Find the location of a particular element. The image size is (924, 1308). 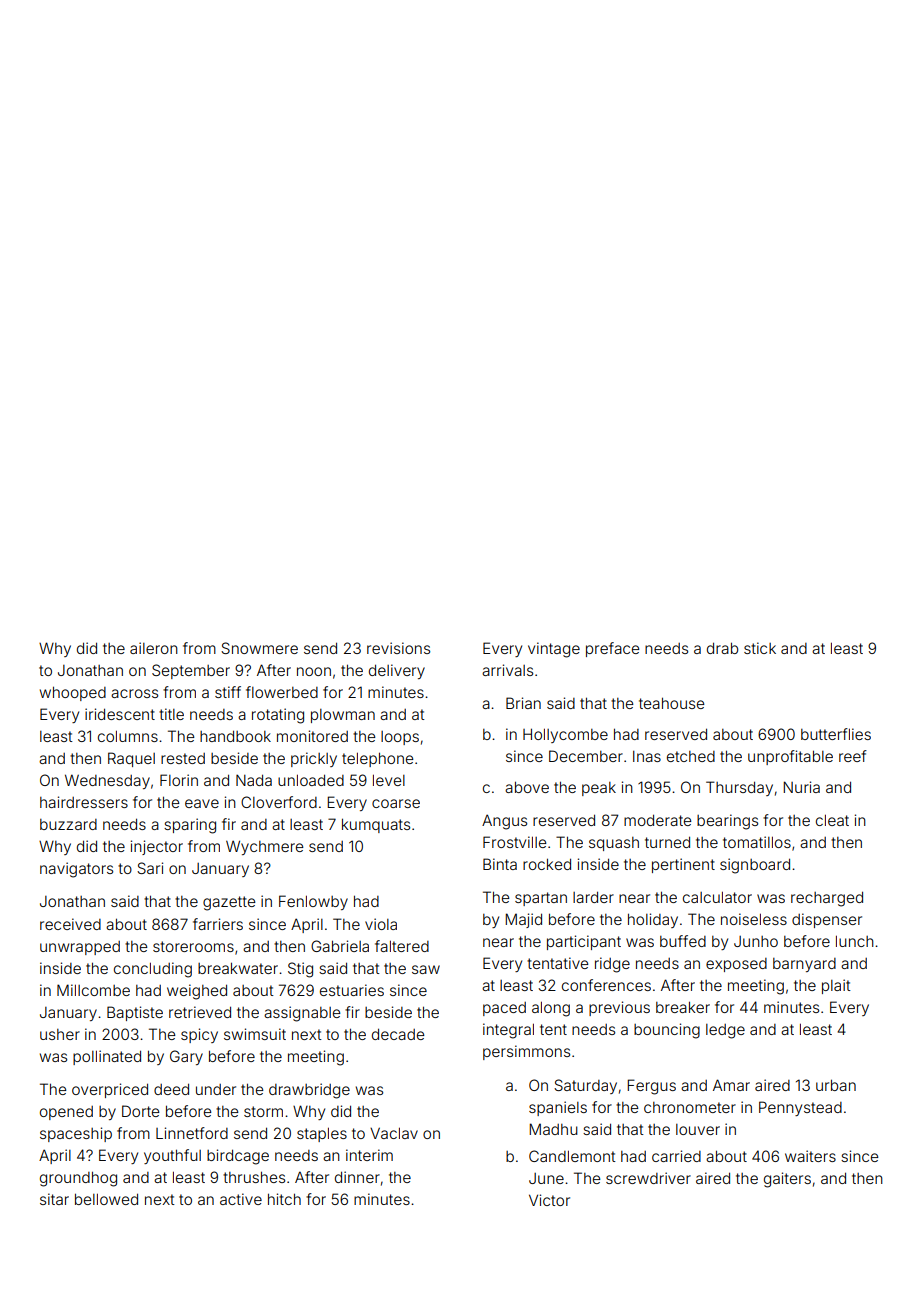

bellowed is located at coordinates (106, 1199).
